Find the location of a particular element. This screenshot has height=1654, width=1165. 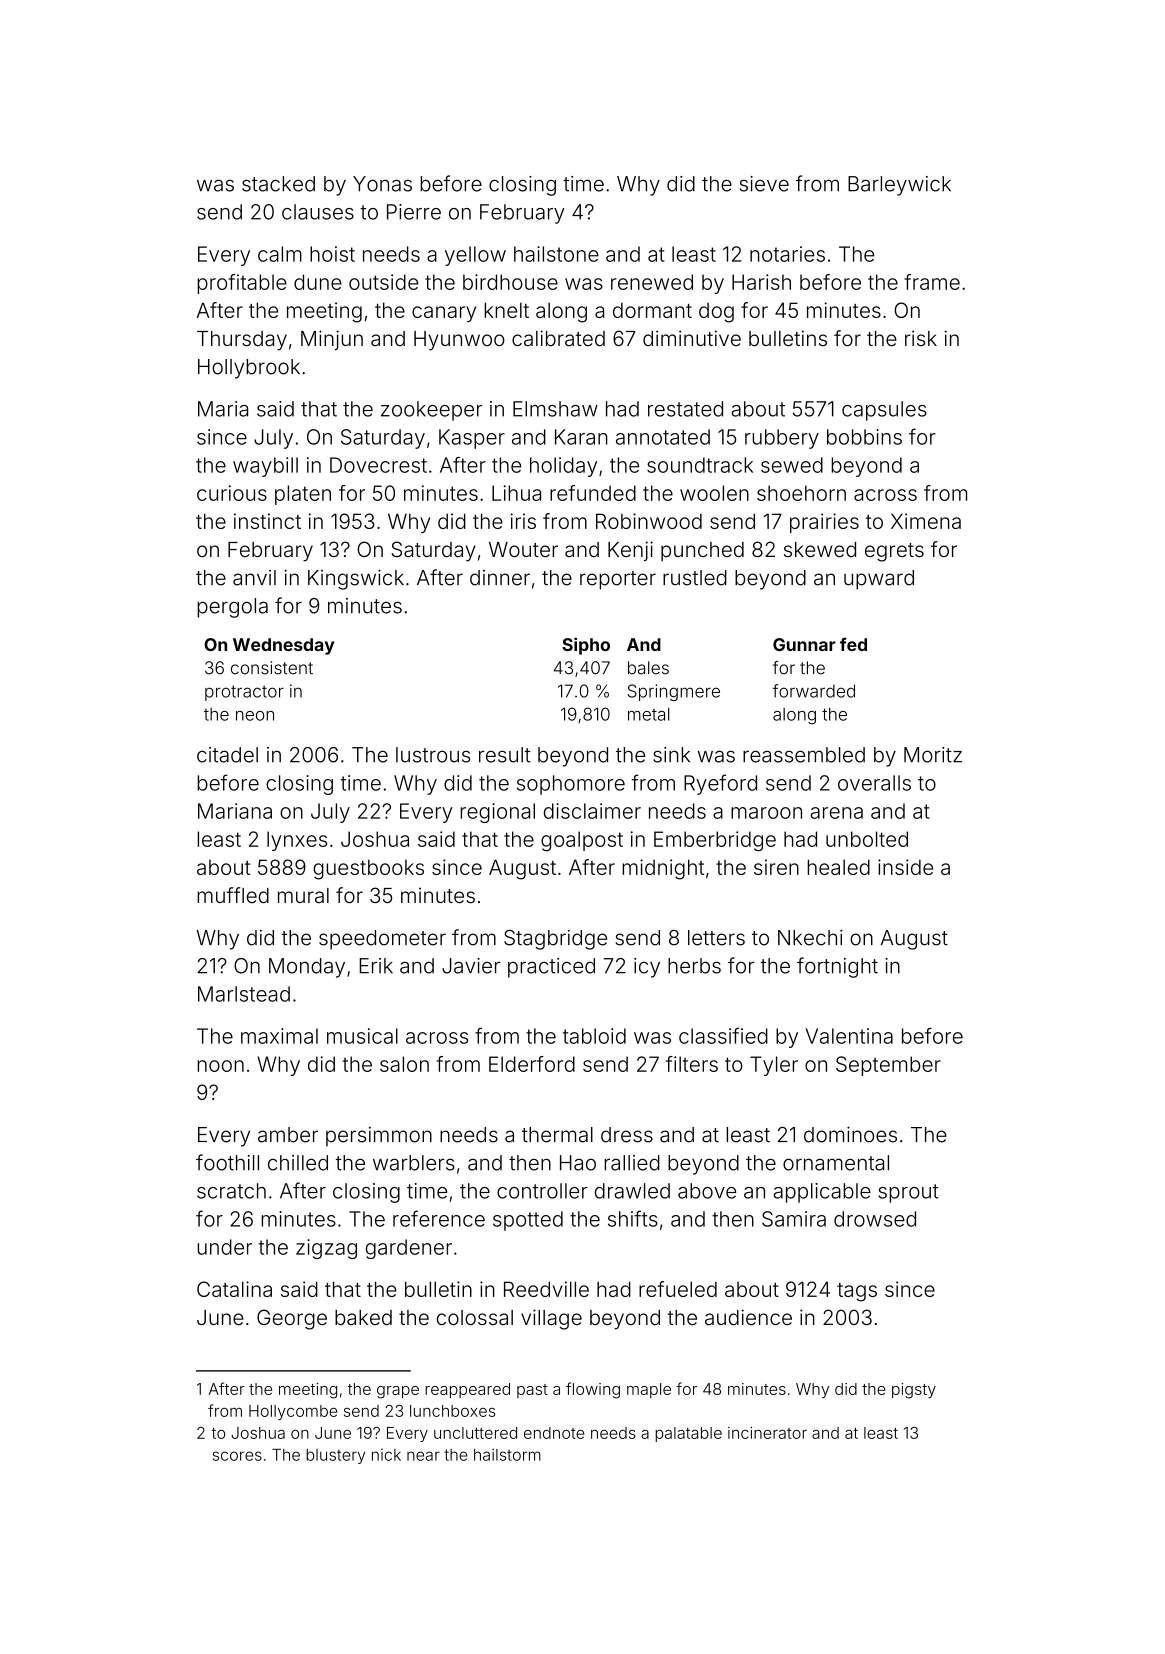

renewed is located at coordinates (652, 282).
